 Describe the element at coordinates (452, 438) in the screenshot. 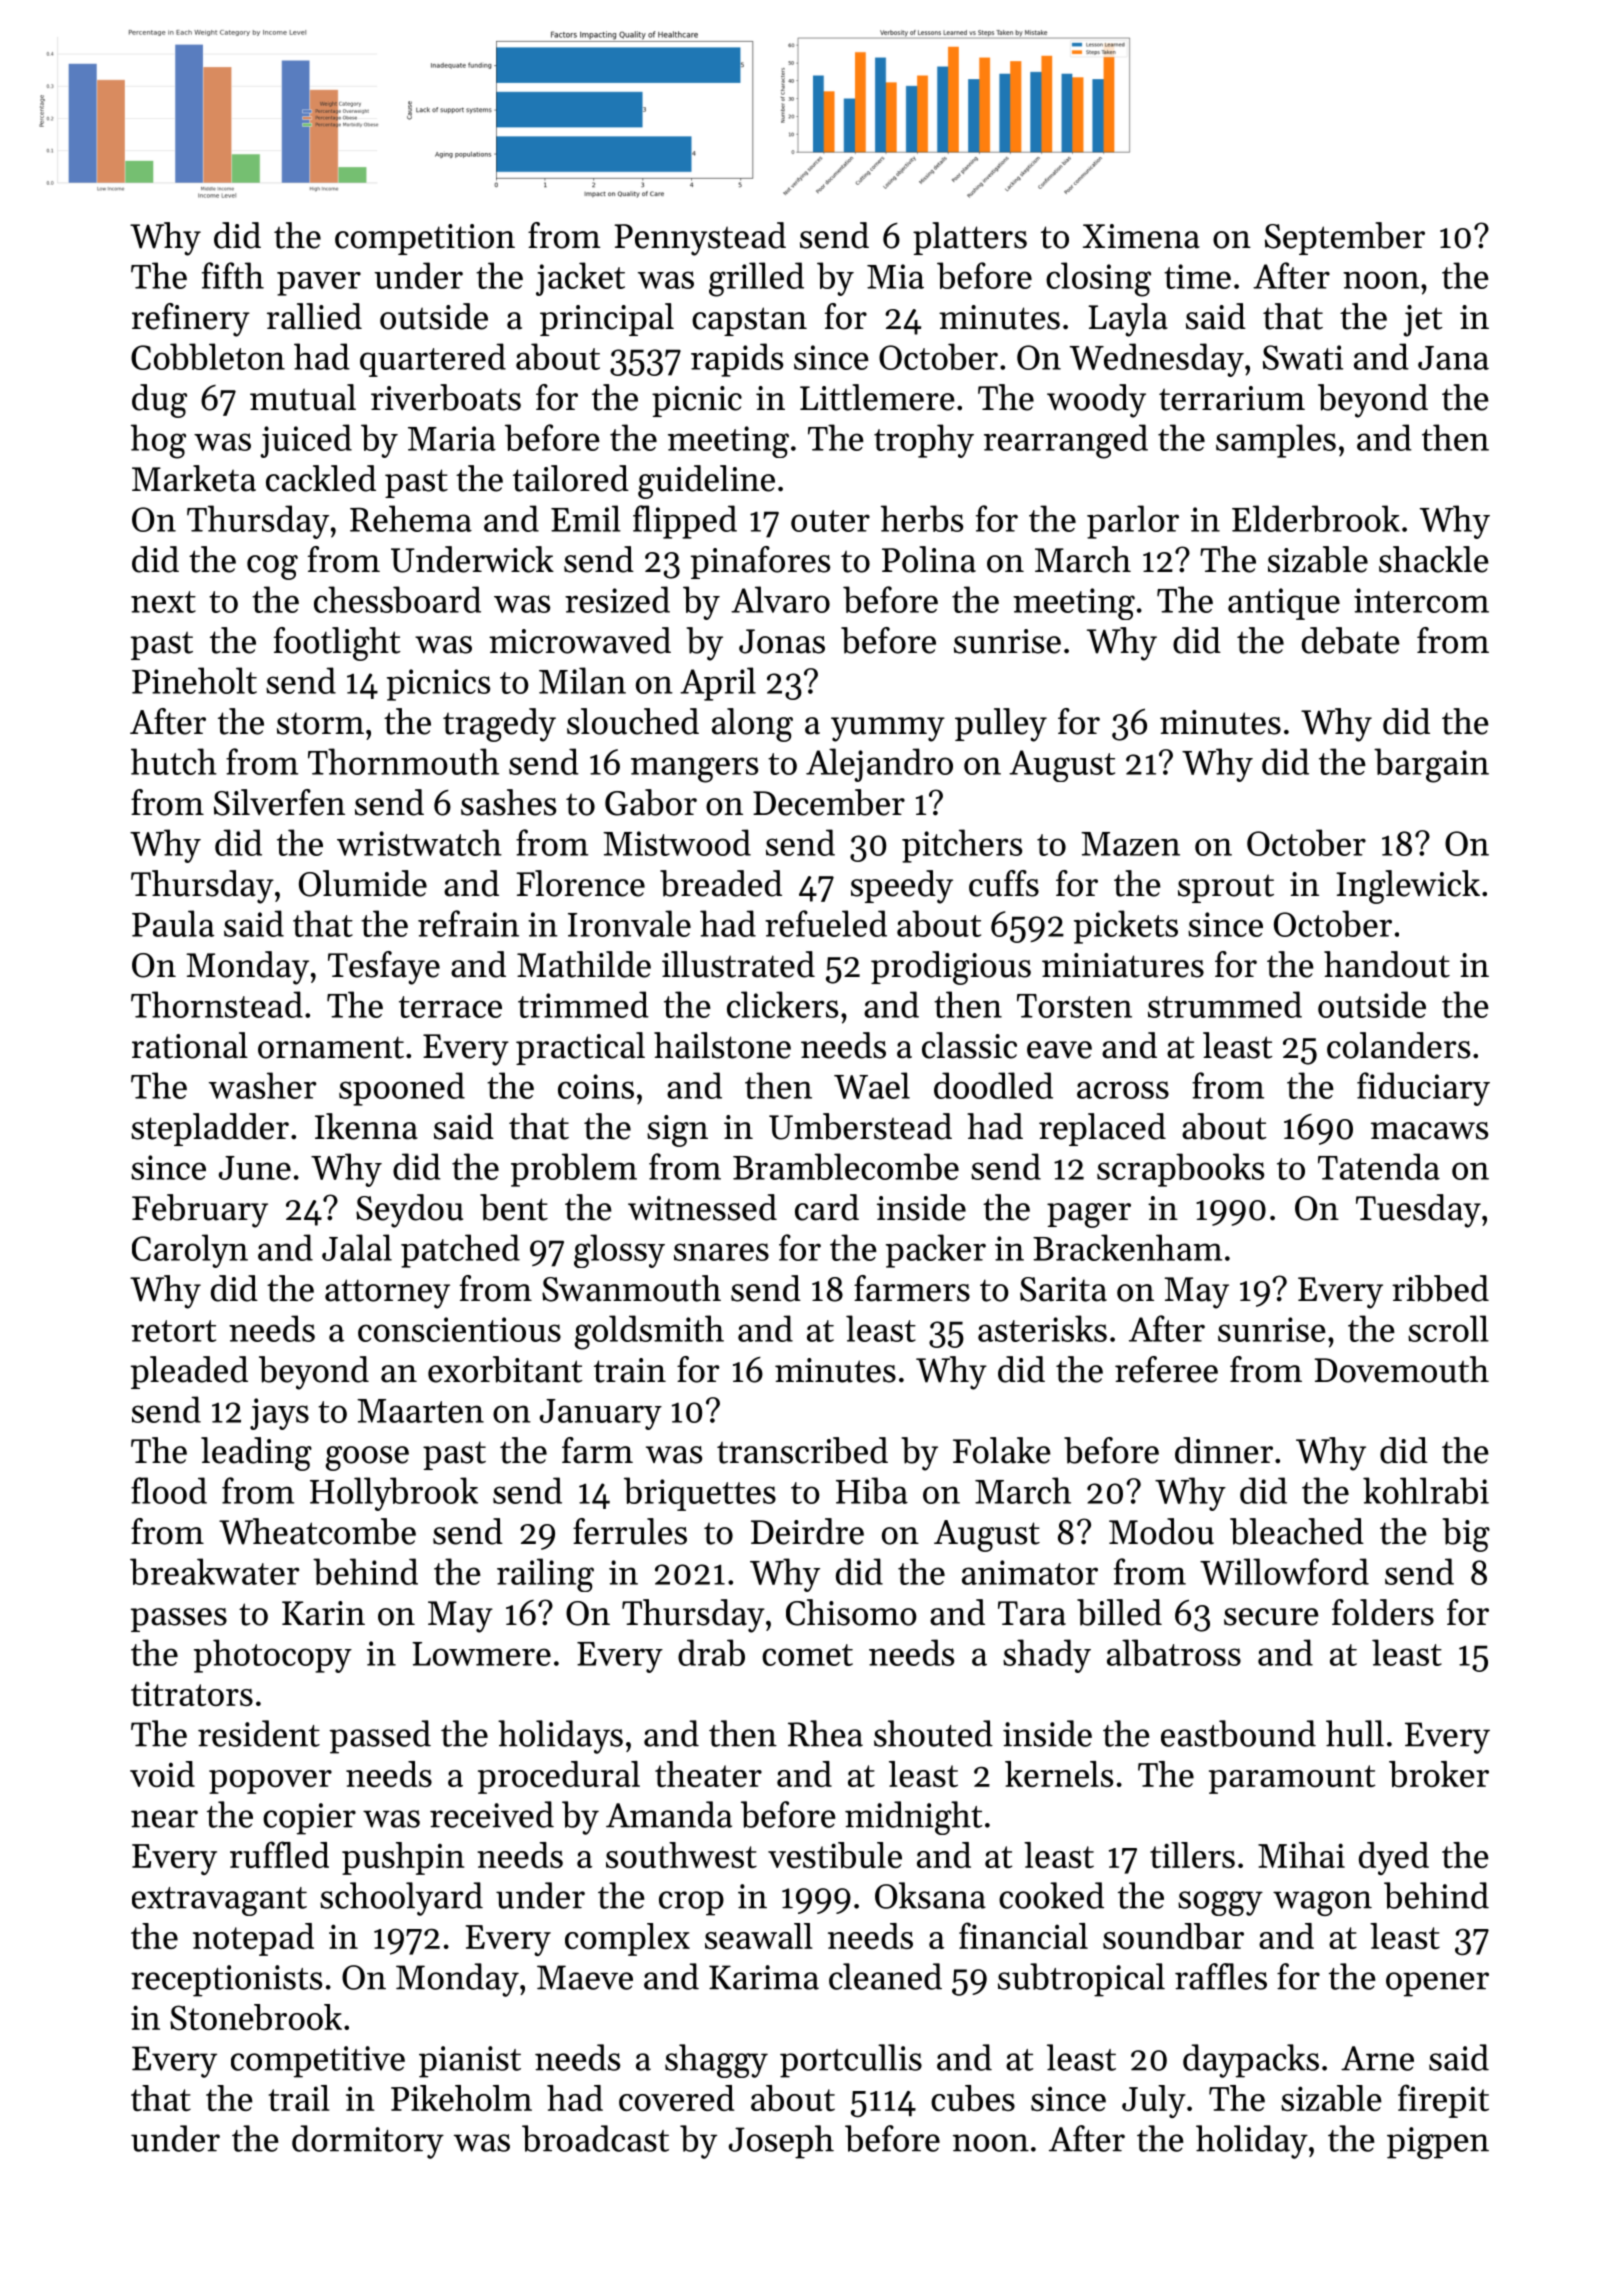

I see `Maria` at that location.
